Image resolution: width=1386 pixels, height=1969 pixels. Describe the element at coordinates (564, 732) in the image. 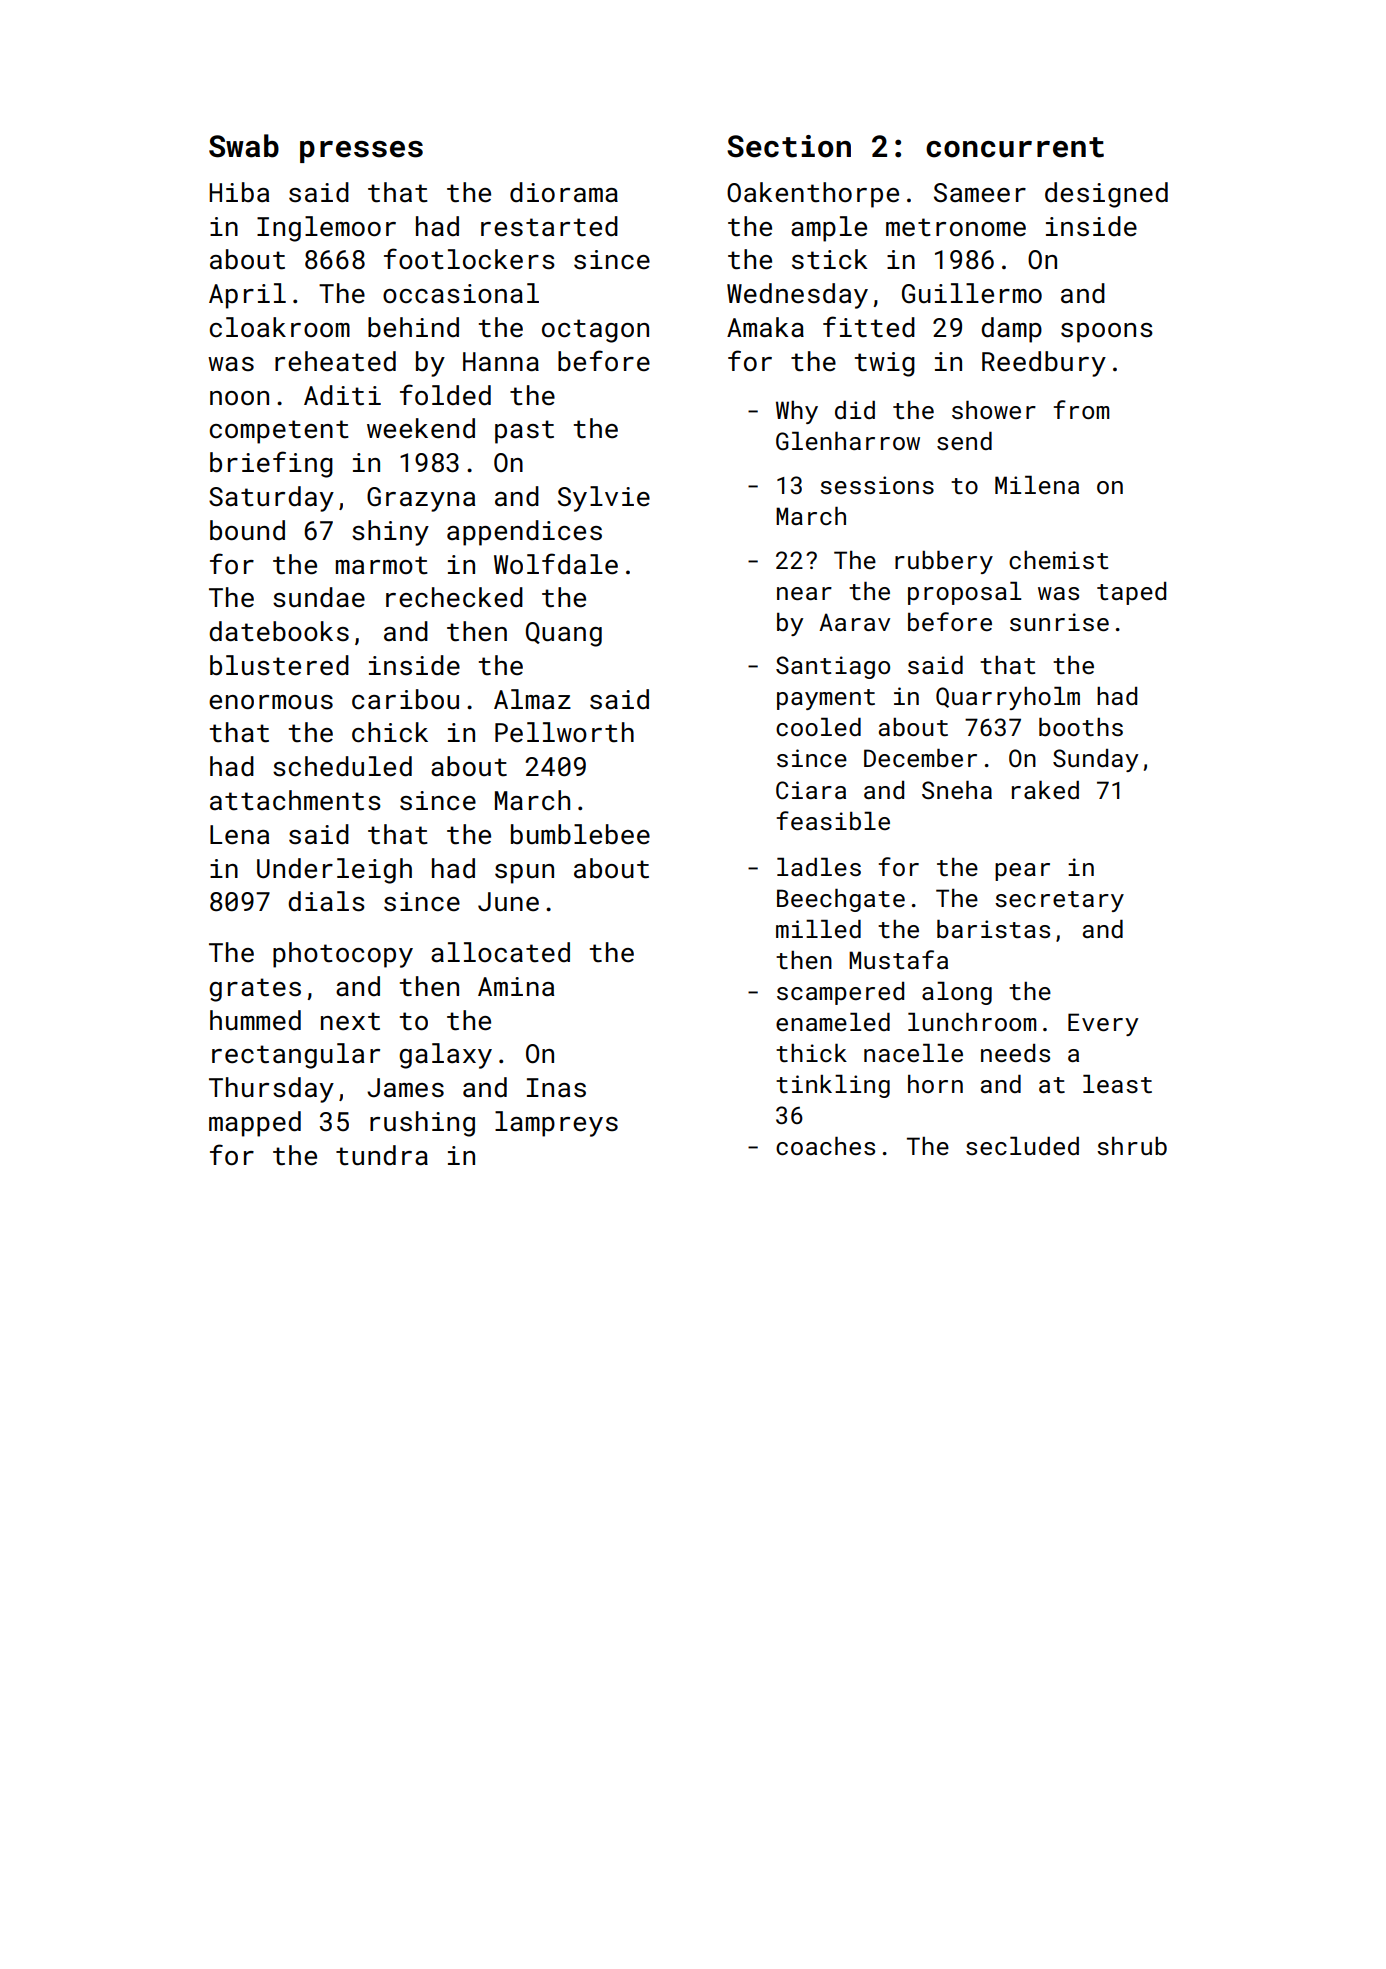

I see `Pellworth` at that location.
